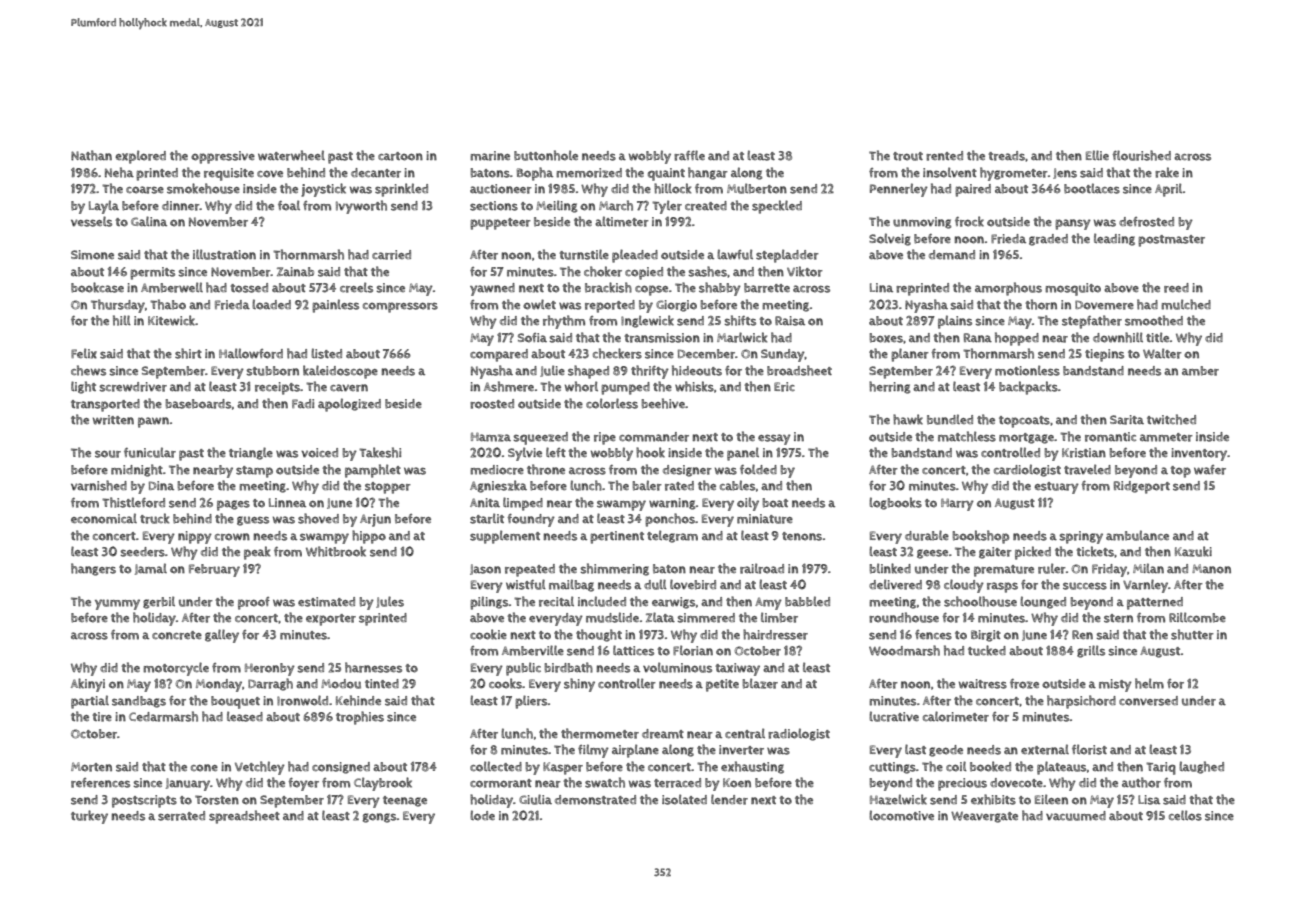 The image size is (1308, 924). I want to click on raffle, so click(689, 155).
